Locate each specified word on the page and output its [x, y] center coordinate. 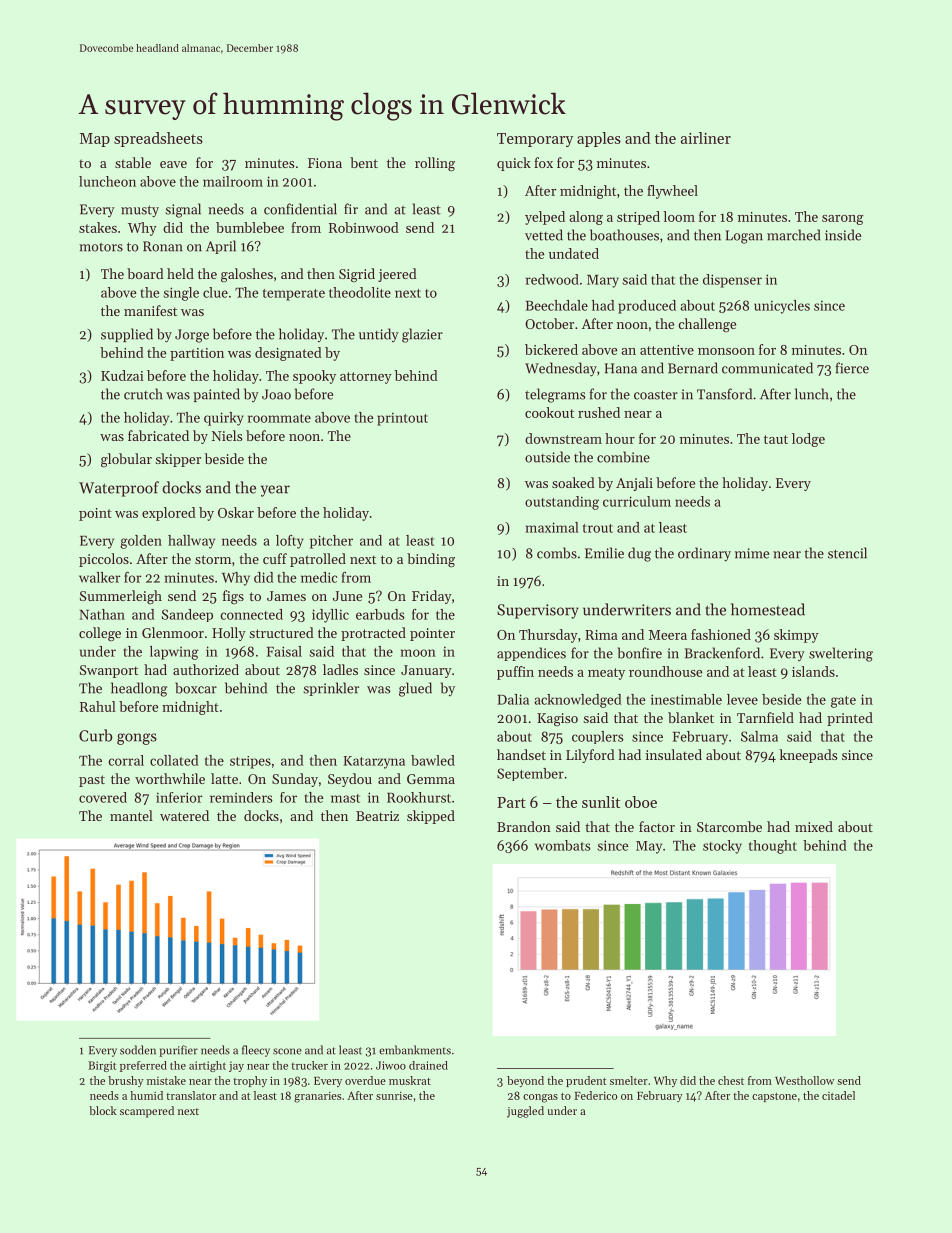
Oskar [236, 512]
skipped [431, 817]
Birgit [102, 1066]
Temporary [535, 140]
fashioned [721, 634]
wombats [563, 845]
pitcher [331, 542]
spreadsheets [158, 139]
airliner [706, 138]
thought [773, 847]
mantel [131, 815]
